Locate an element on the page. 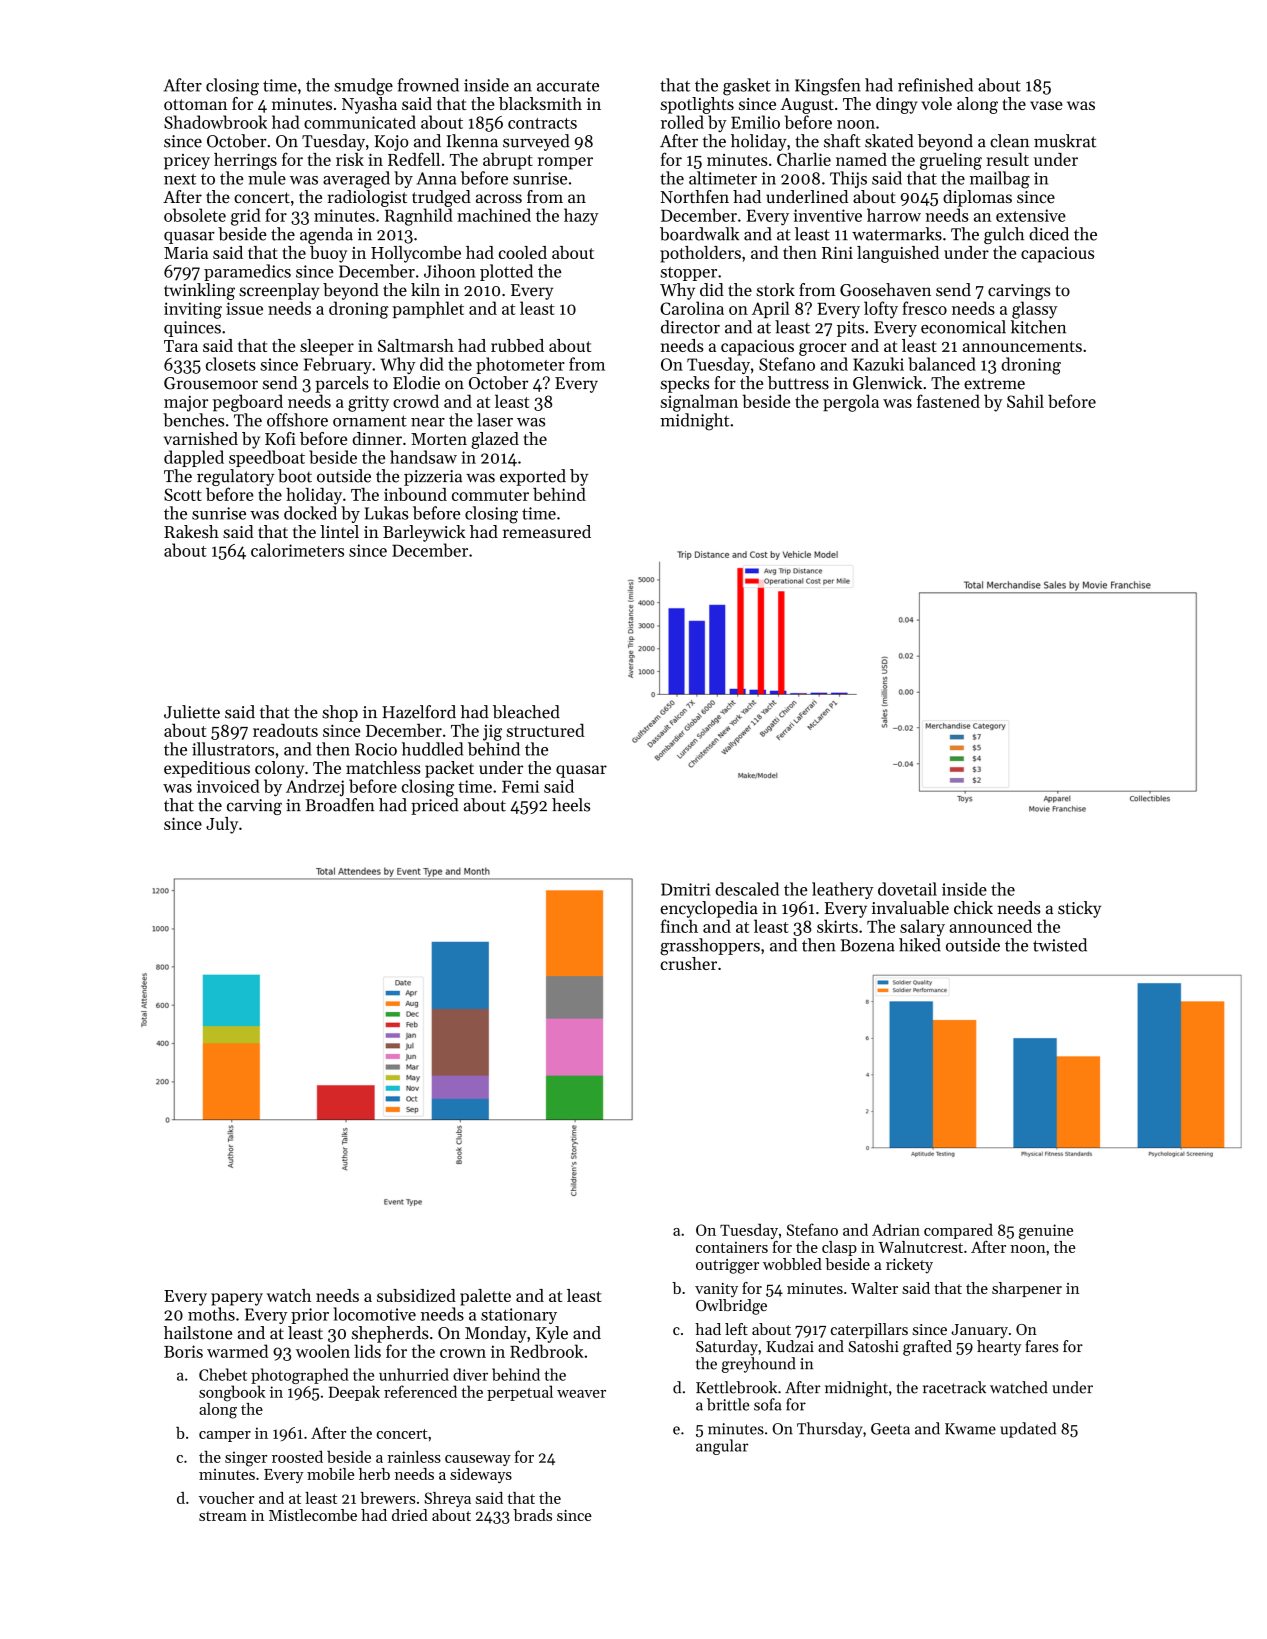 The height and width of the page is (1639, 1267). risk is located at coordinates (350, 159).
